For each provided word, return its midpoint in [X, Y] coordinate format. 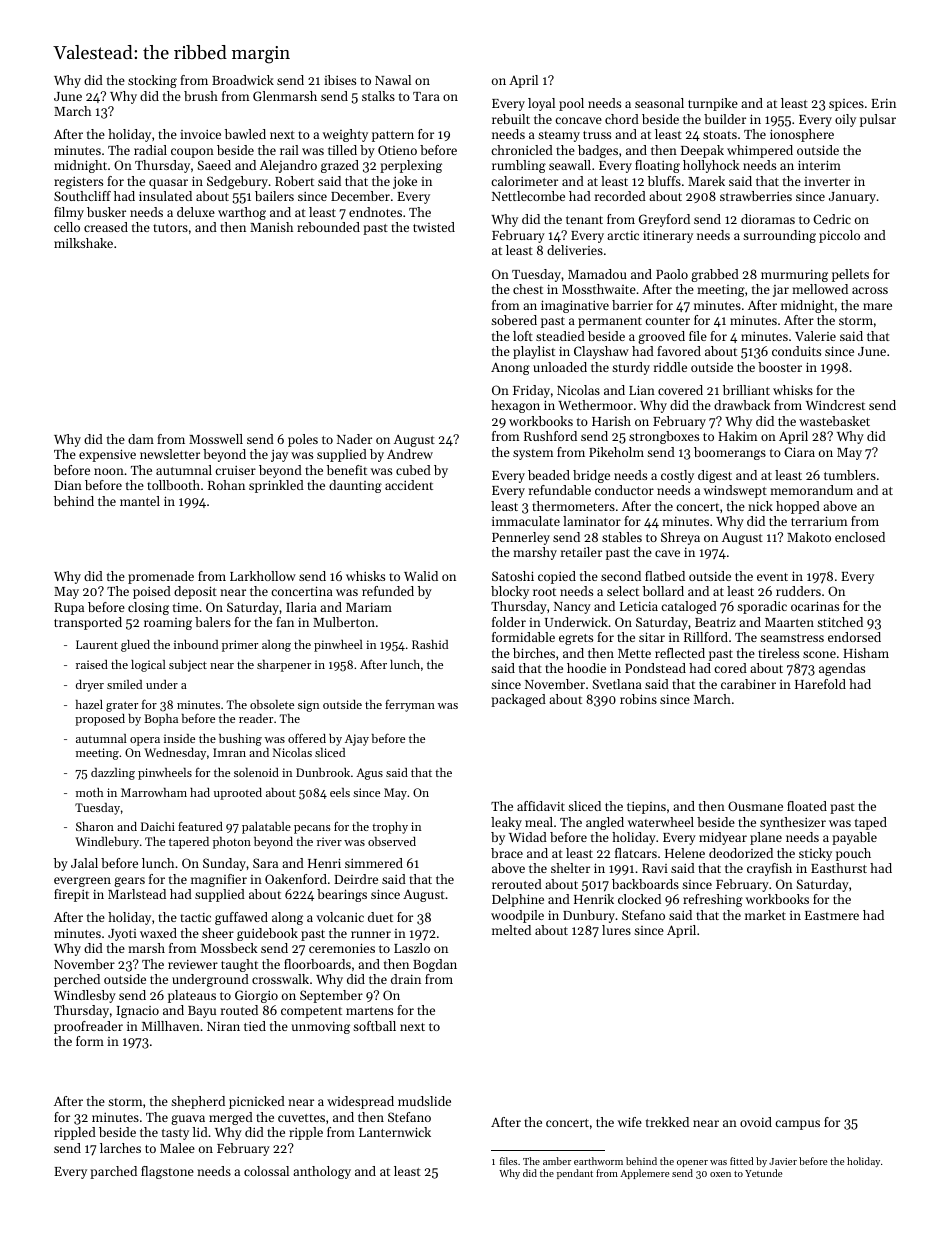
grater [122, 706]
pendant [575, 1174]
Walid [421, 576]
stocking [152, 81]
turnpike [713, 104]
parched [113, 1172]
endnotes [375, 212]
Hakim [737, 436]
